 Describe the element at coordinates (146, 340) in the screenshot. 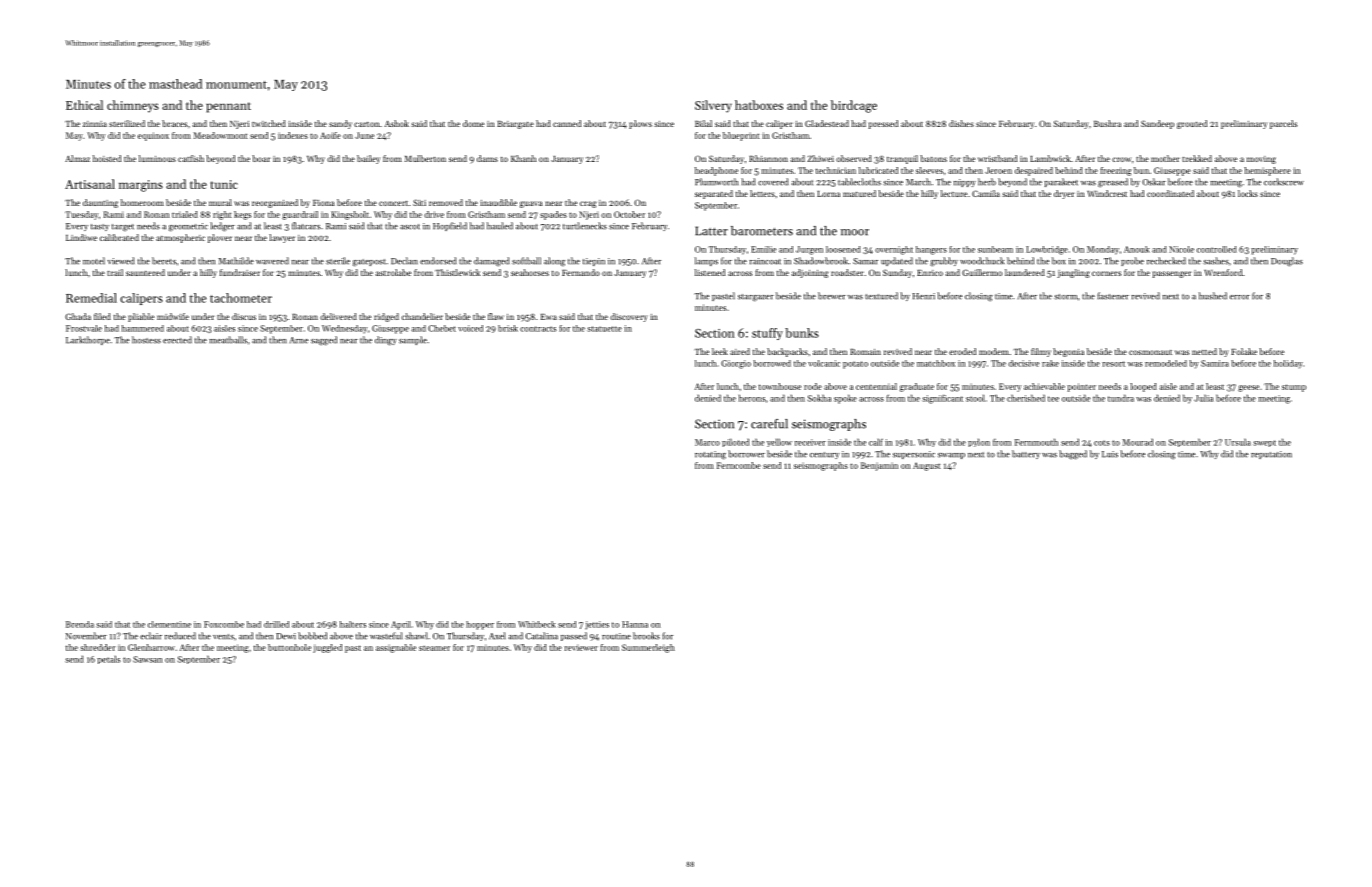

I see `hostess` at that location.
